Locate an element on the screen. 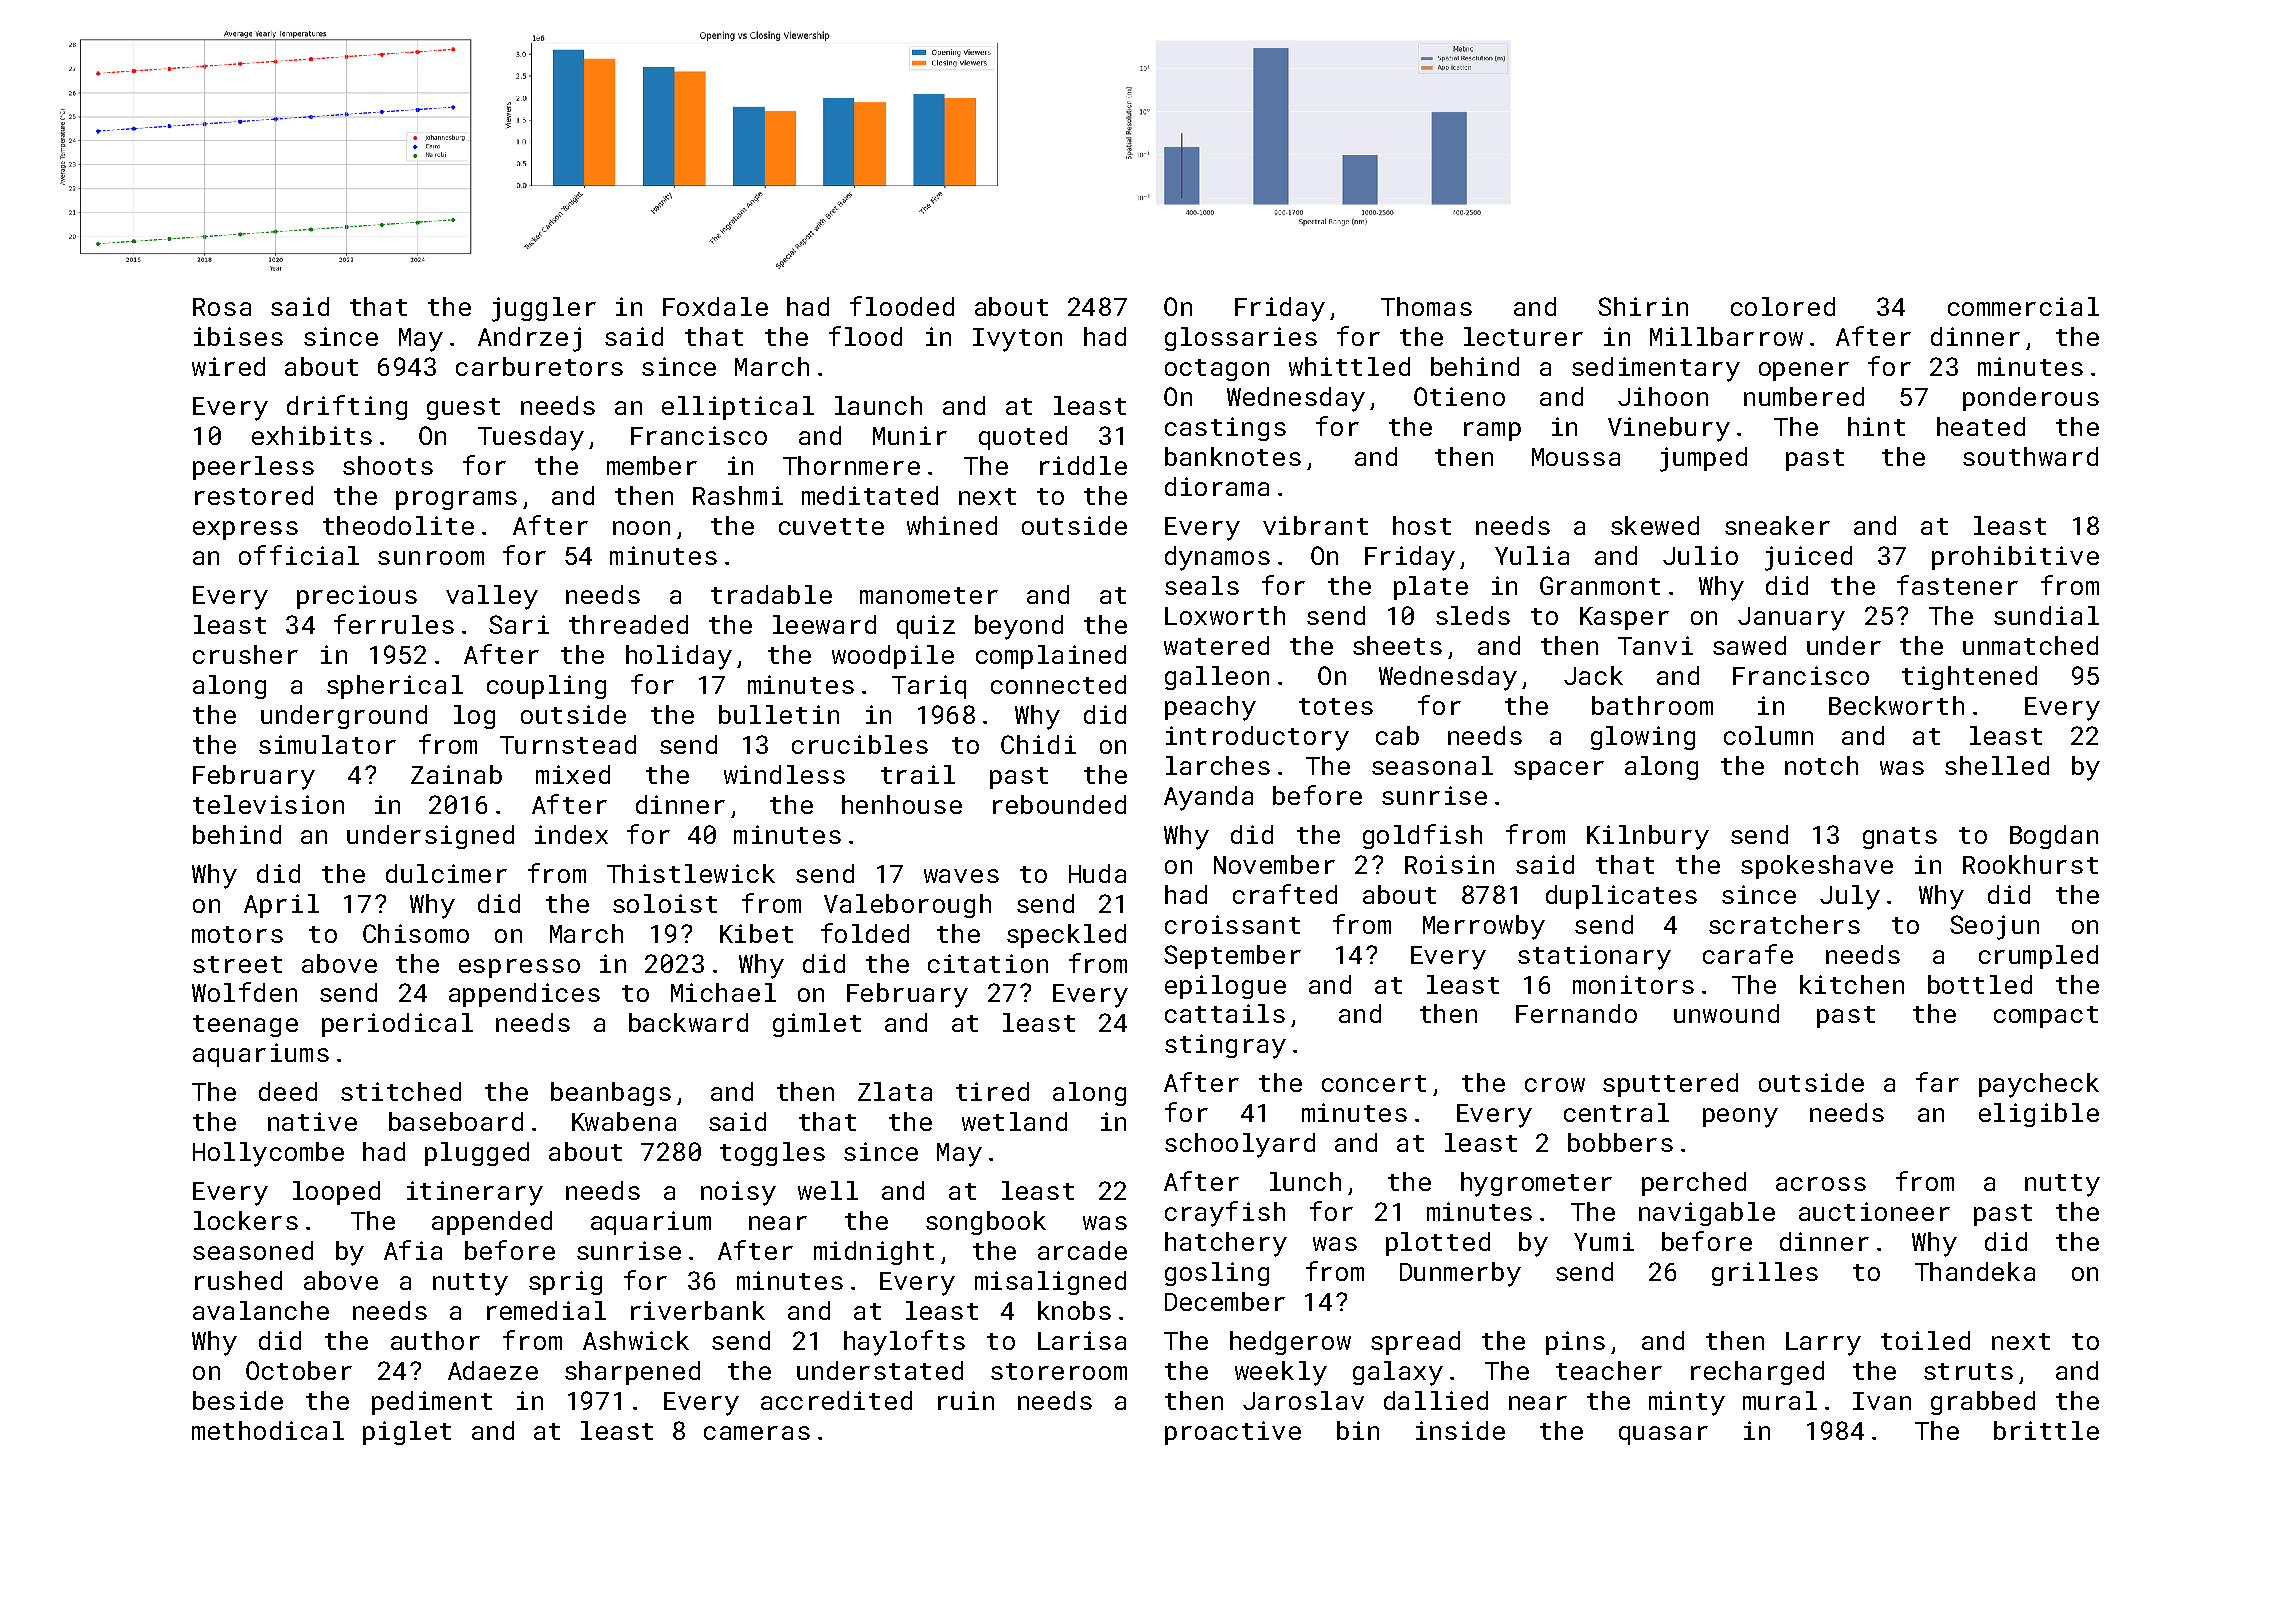 This screenshot has width=2292, height=1620. brittle is located at coordinates (2046, 1430).
